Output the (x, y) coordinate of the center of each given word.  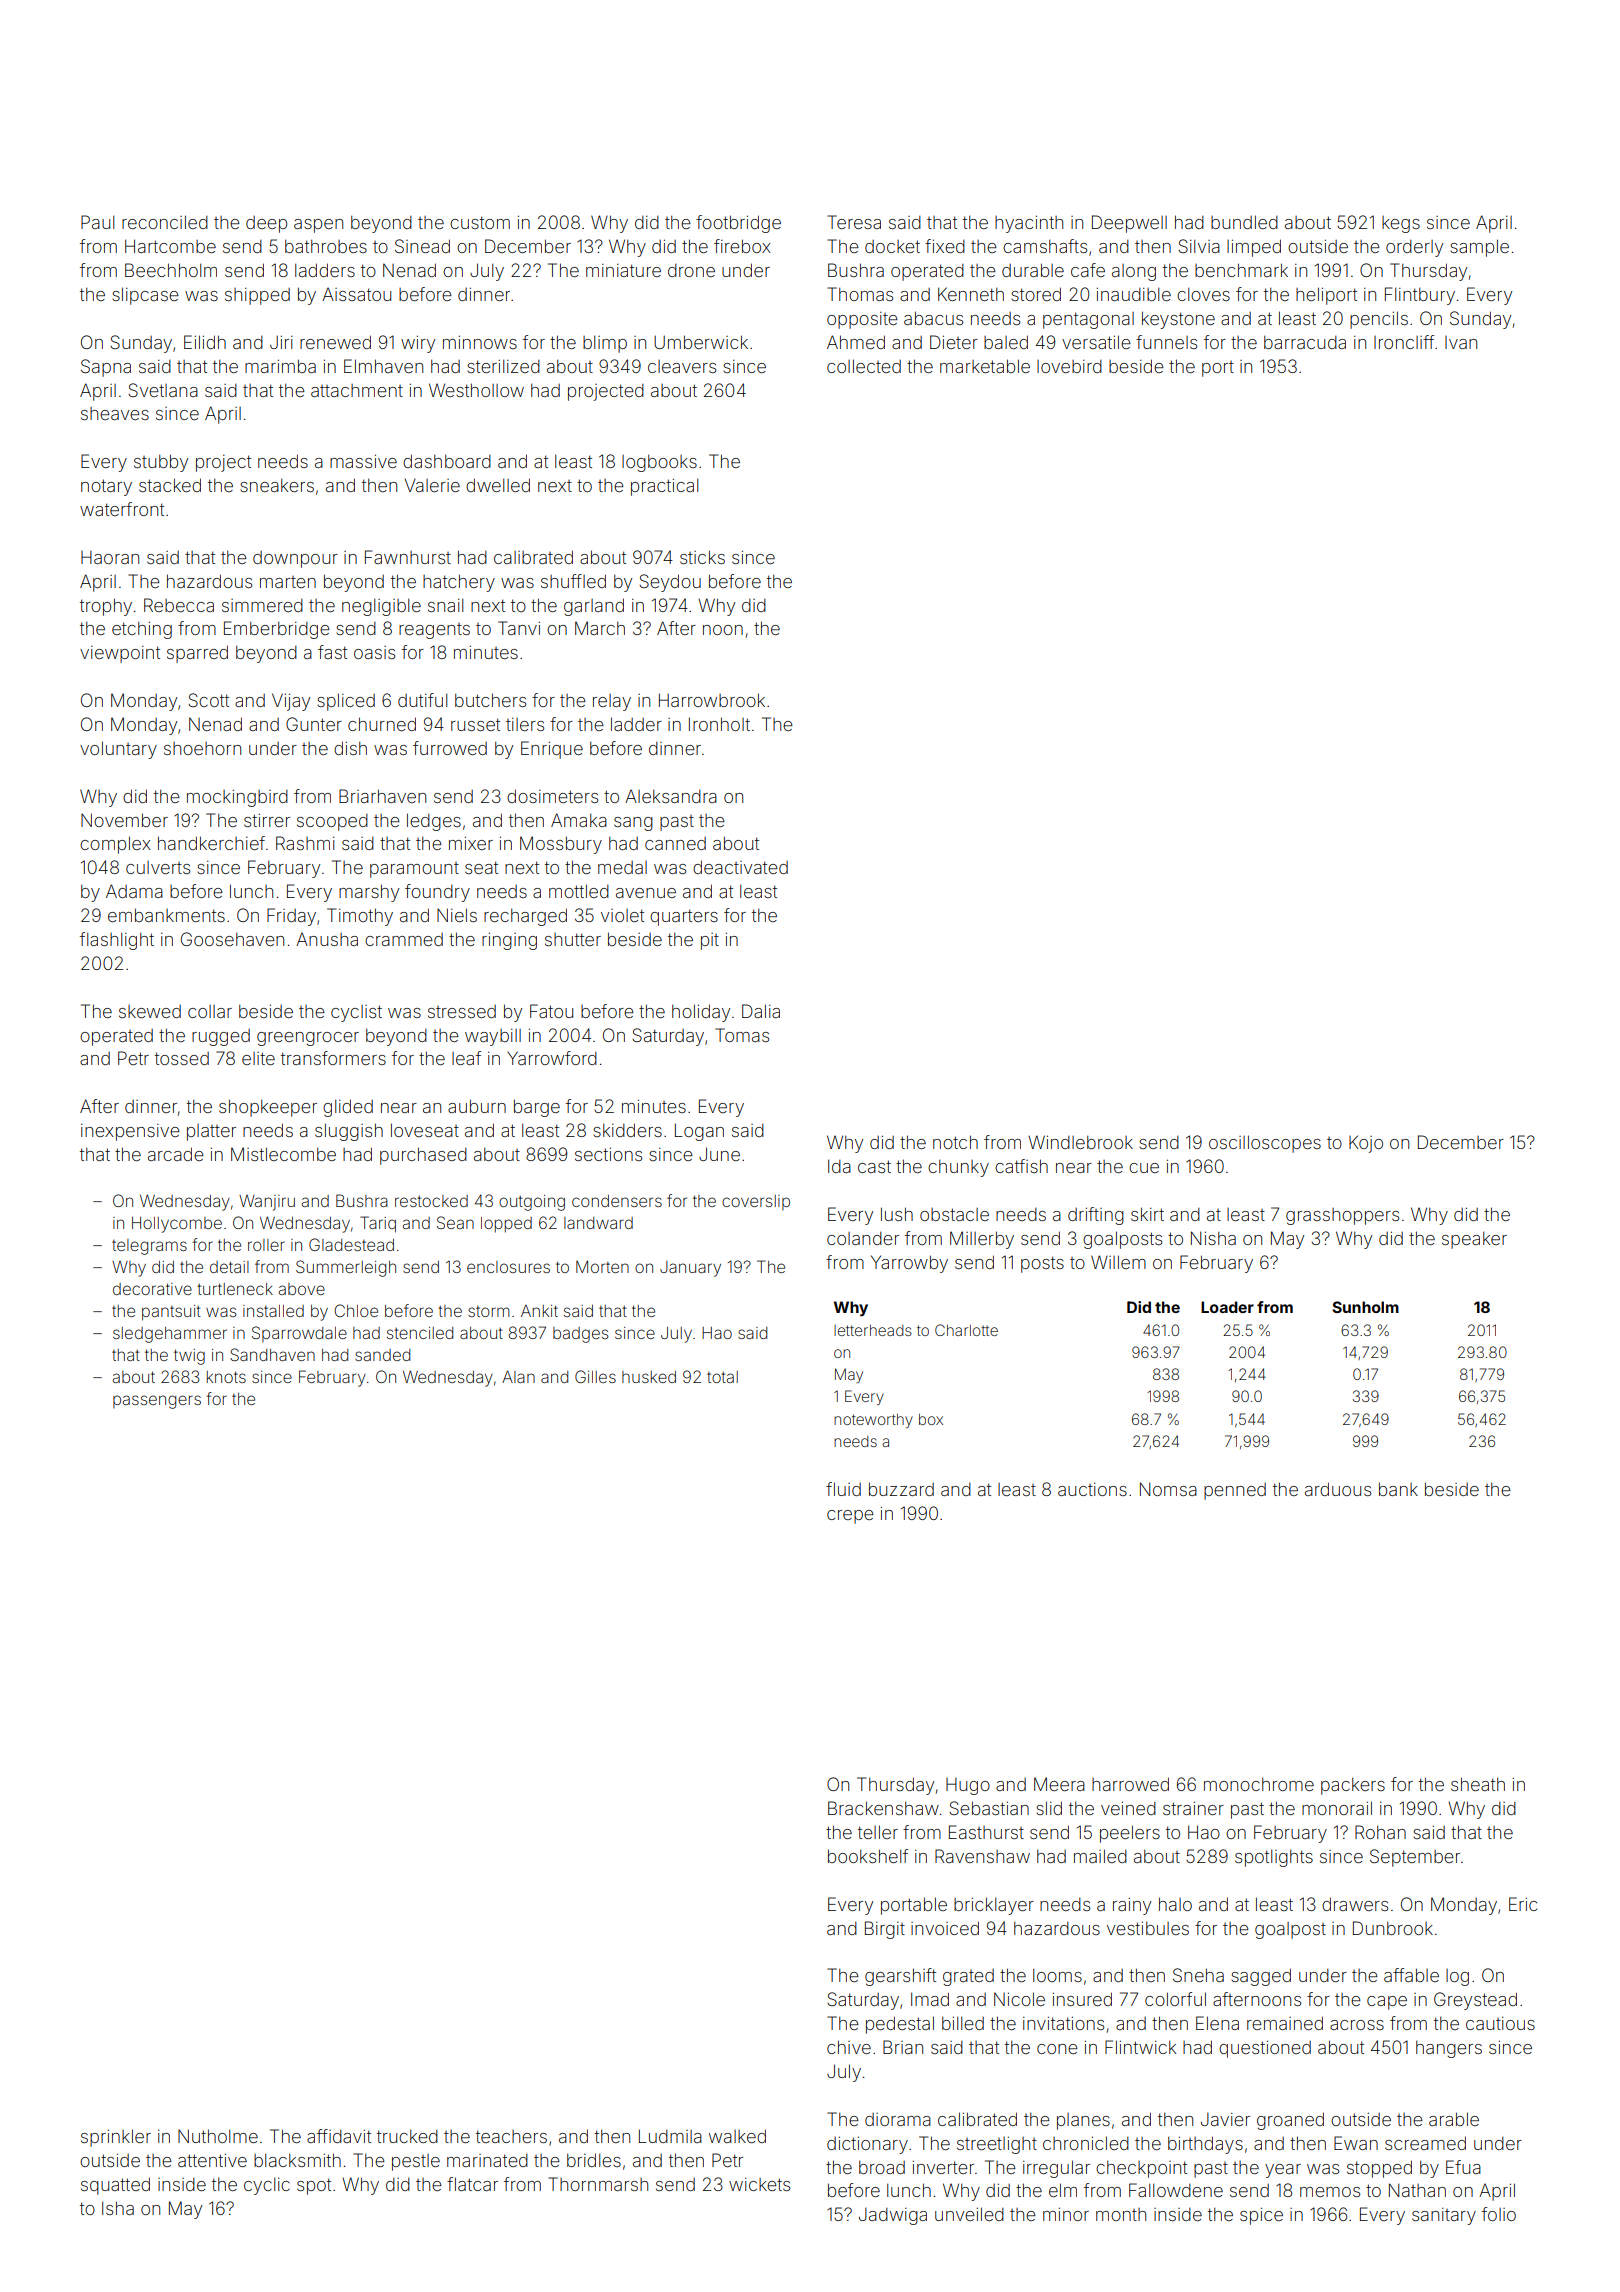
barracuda (1305, 342)
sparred (197, 654)
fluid (843, 1489)
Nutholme (218, 2136)
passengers (157, 1402)
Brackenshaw (883, 1808)
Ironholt (719, 724)
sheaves (115, 413)
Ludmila (670, 2136)
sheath (1478, 1784)
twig (189, 1357)
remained (1285, 2023)
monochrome (1259, 1784)
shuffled (573, 581)
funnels (1166, 342)
